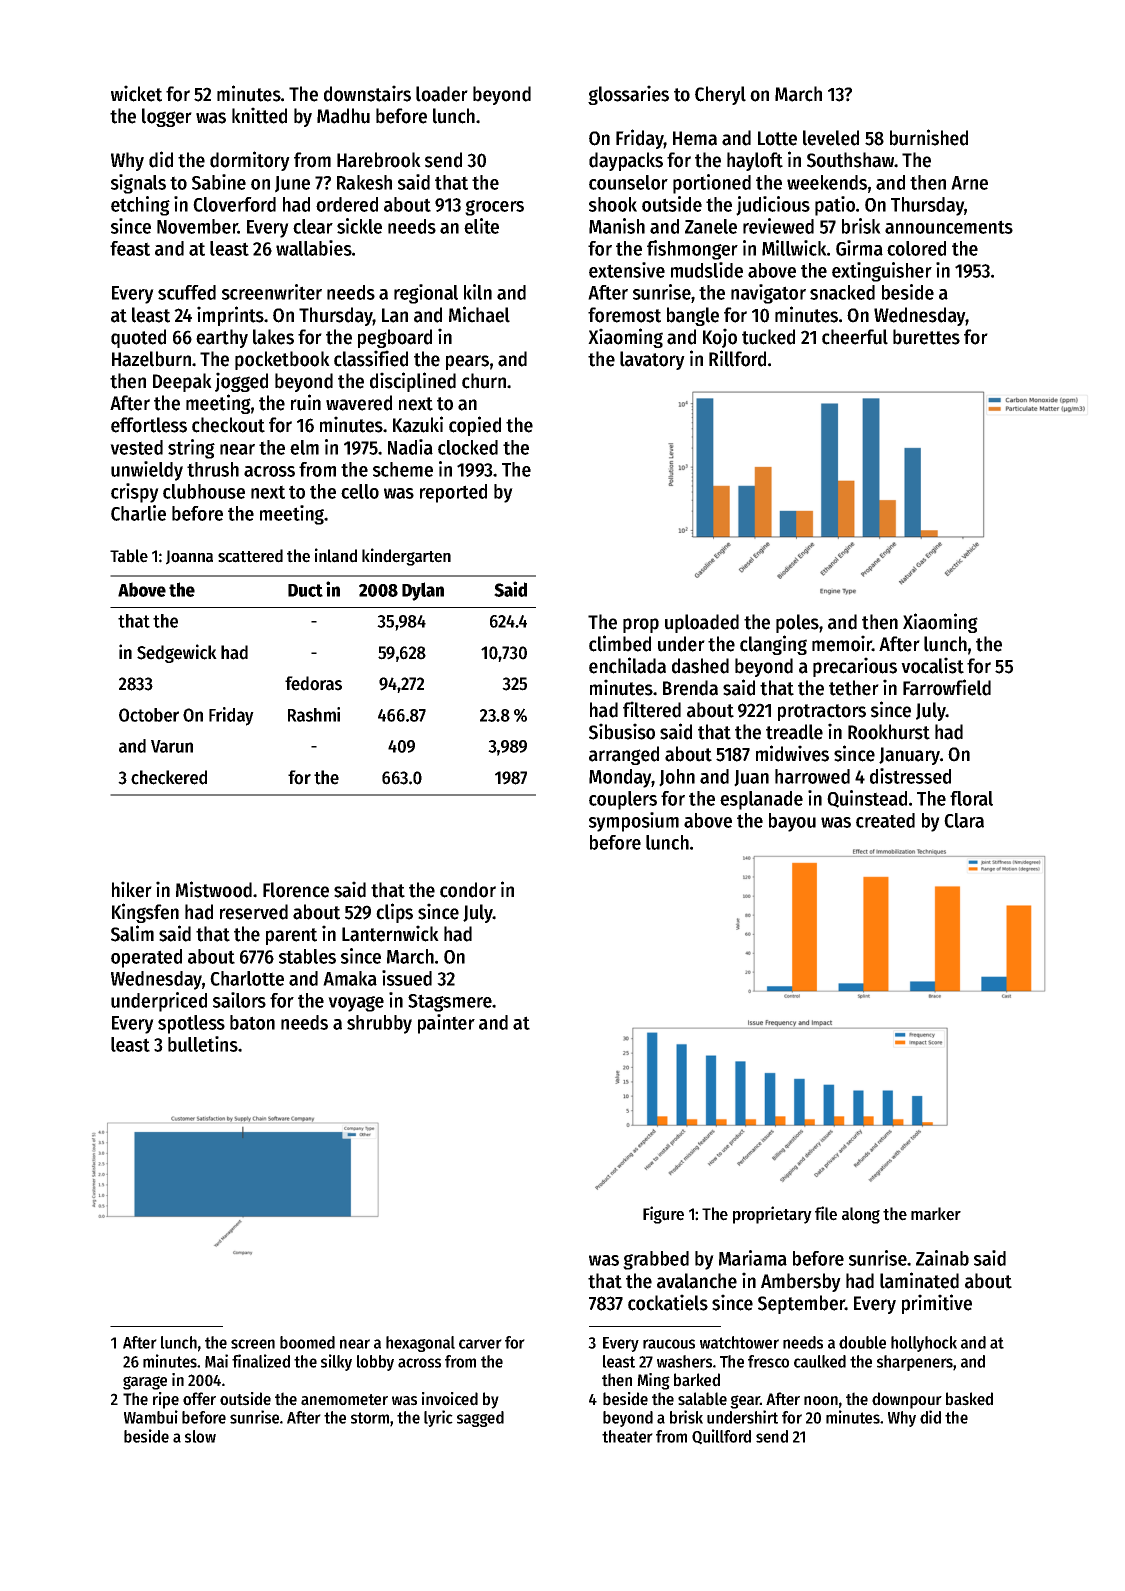 This document has width=1125, height=1591. What do you see at coordinates (721, 1437) in the document?
I see `Quillford` at bounding box center [721, 1437].
